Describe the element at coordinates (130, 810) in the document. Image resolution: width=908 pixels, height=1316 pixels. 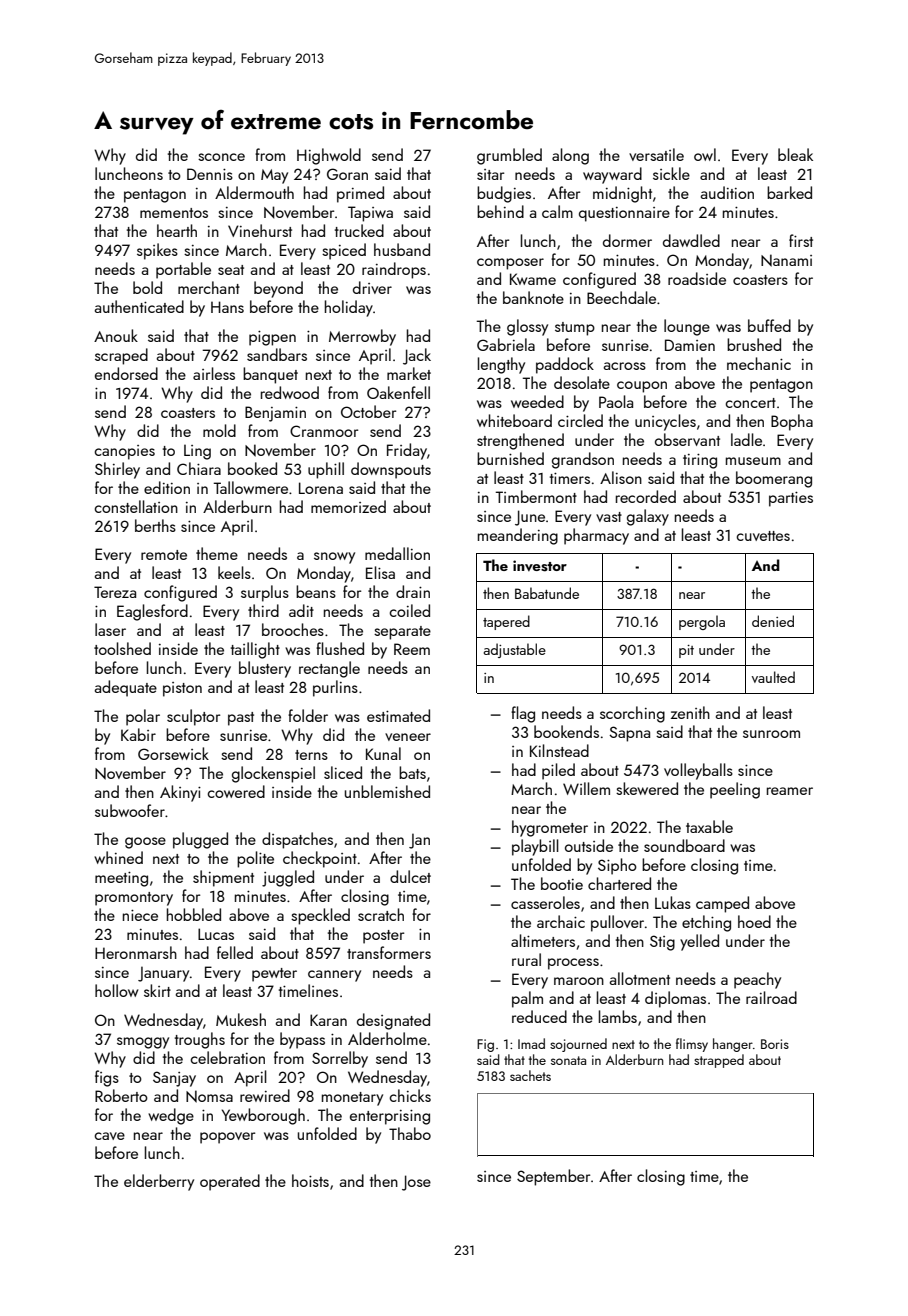
I see `subwoofer` at that location.
